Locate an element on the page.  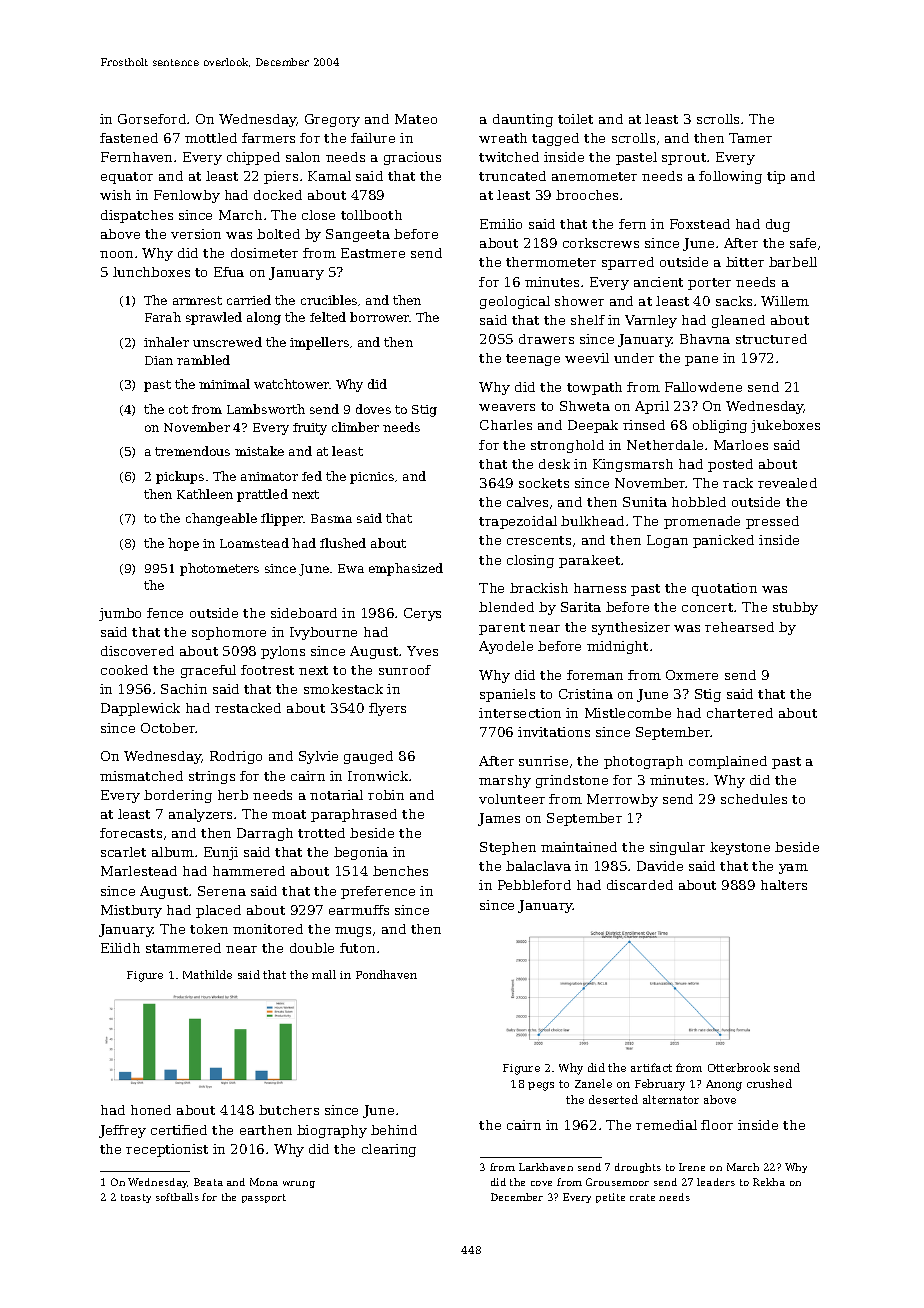
schedules is located at coordinates (754, 799).
